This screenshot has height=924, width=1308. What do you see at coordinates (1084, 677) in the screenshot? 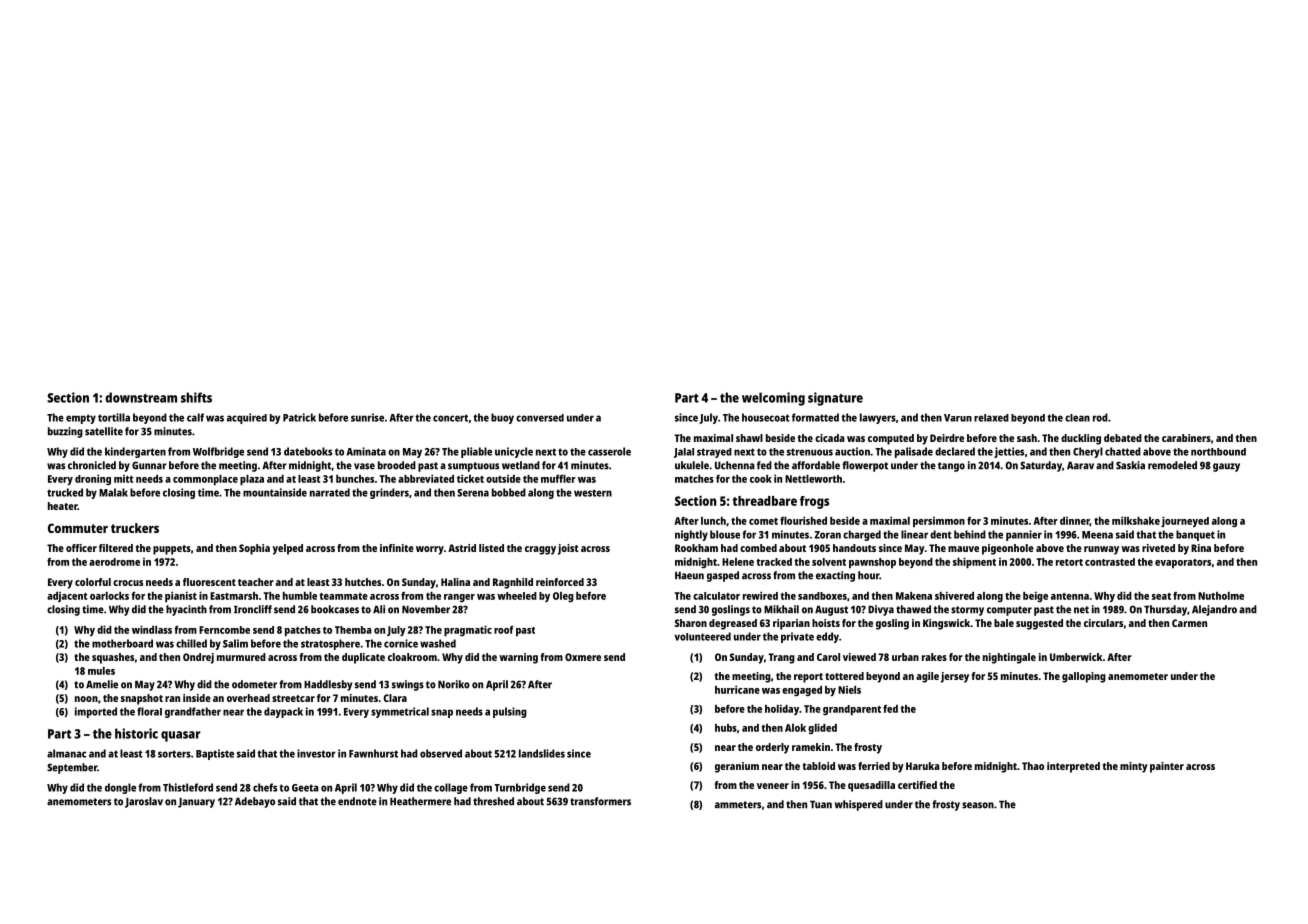
I see `galloping` at bounding box center [1084, 677].
